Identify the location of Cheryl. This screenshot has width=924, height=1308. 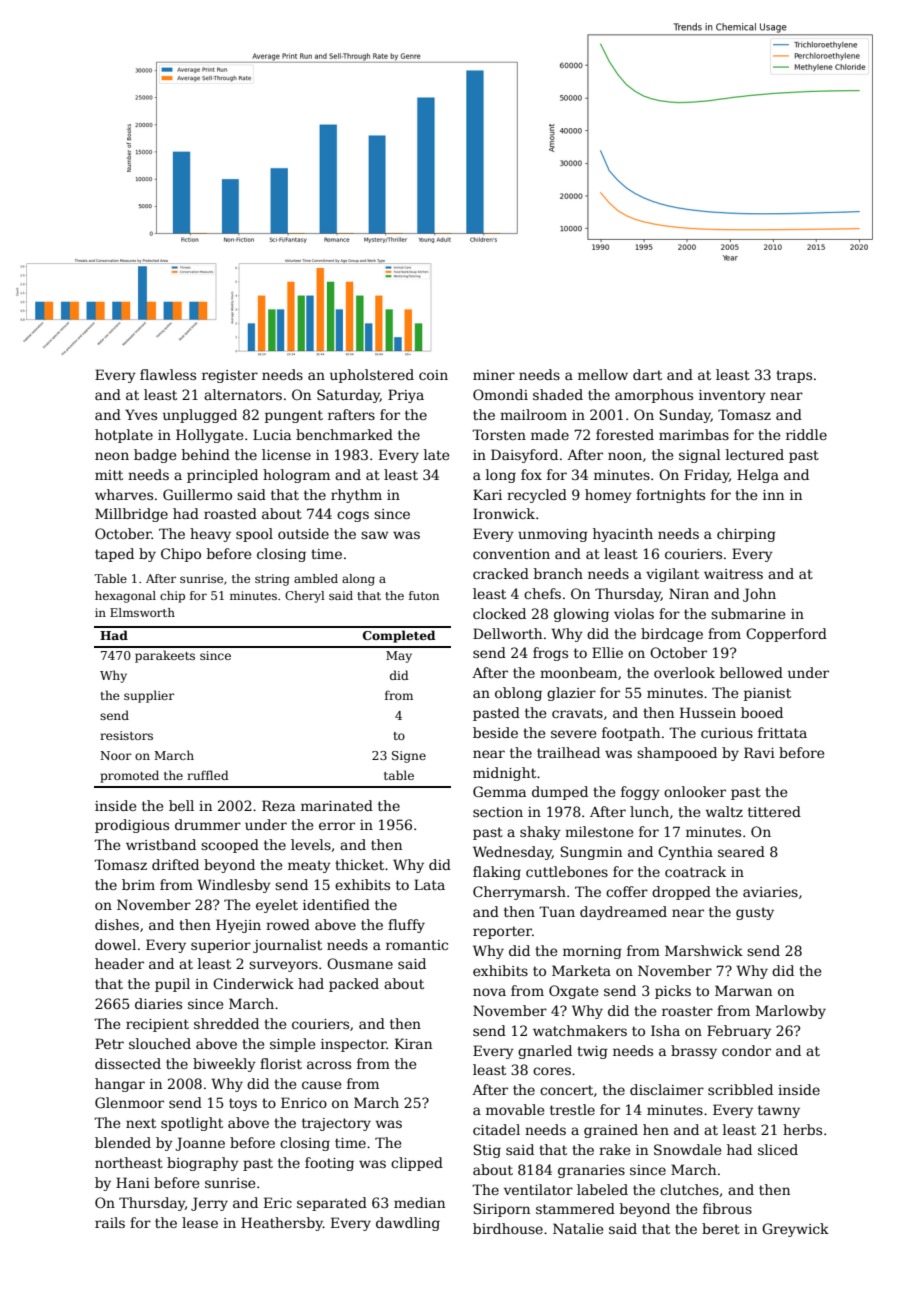
(305, 597).
